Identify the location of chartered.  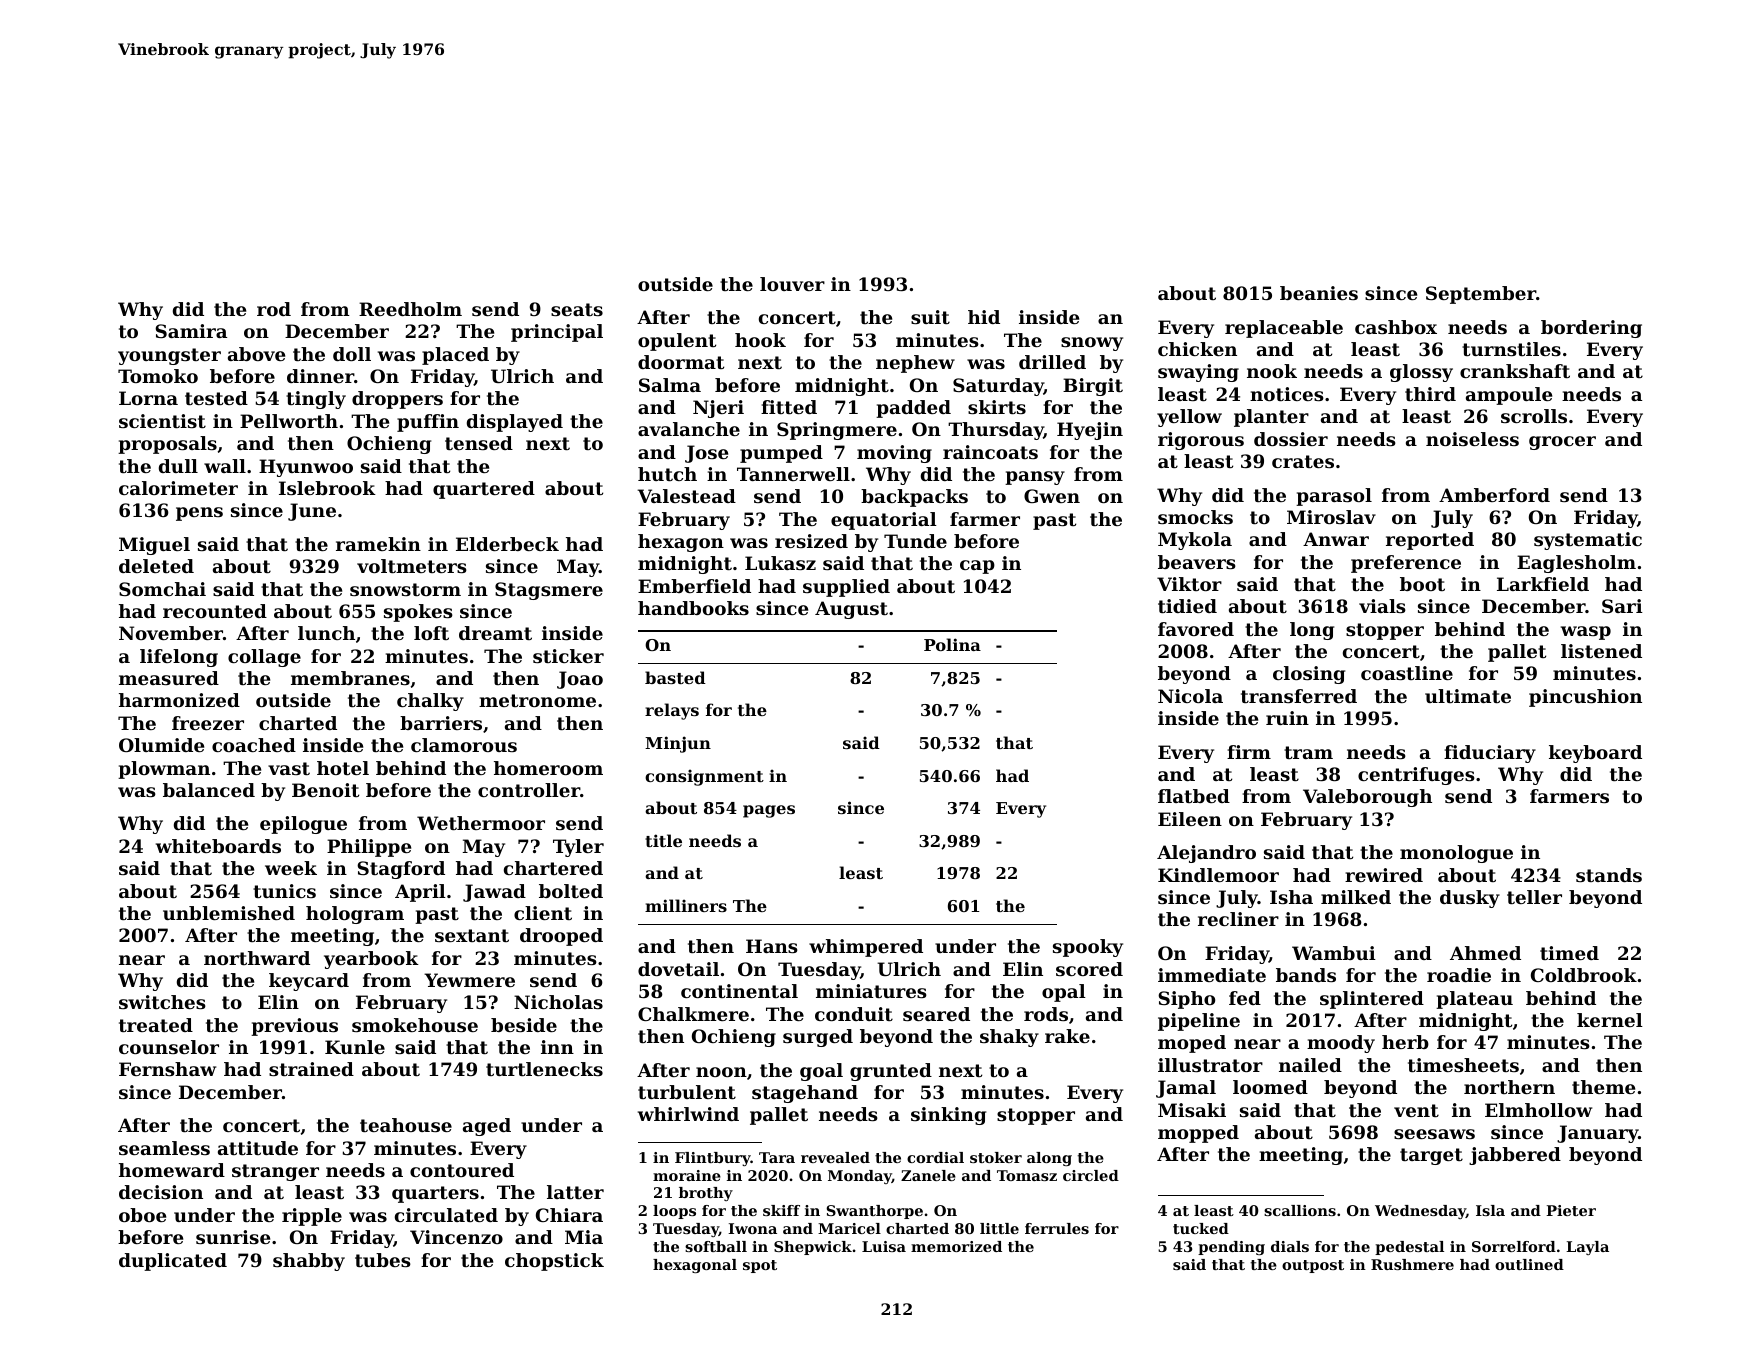
(553, 868).
